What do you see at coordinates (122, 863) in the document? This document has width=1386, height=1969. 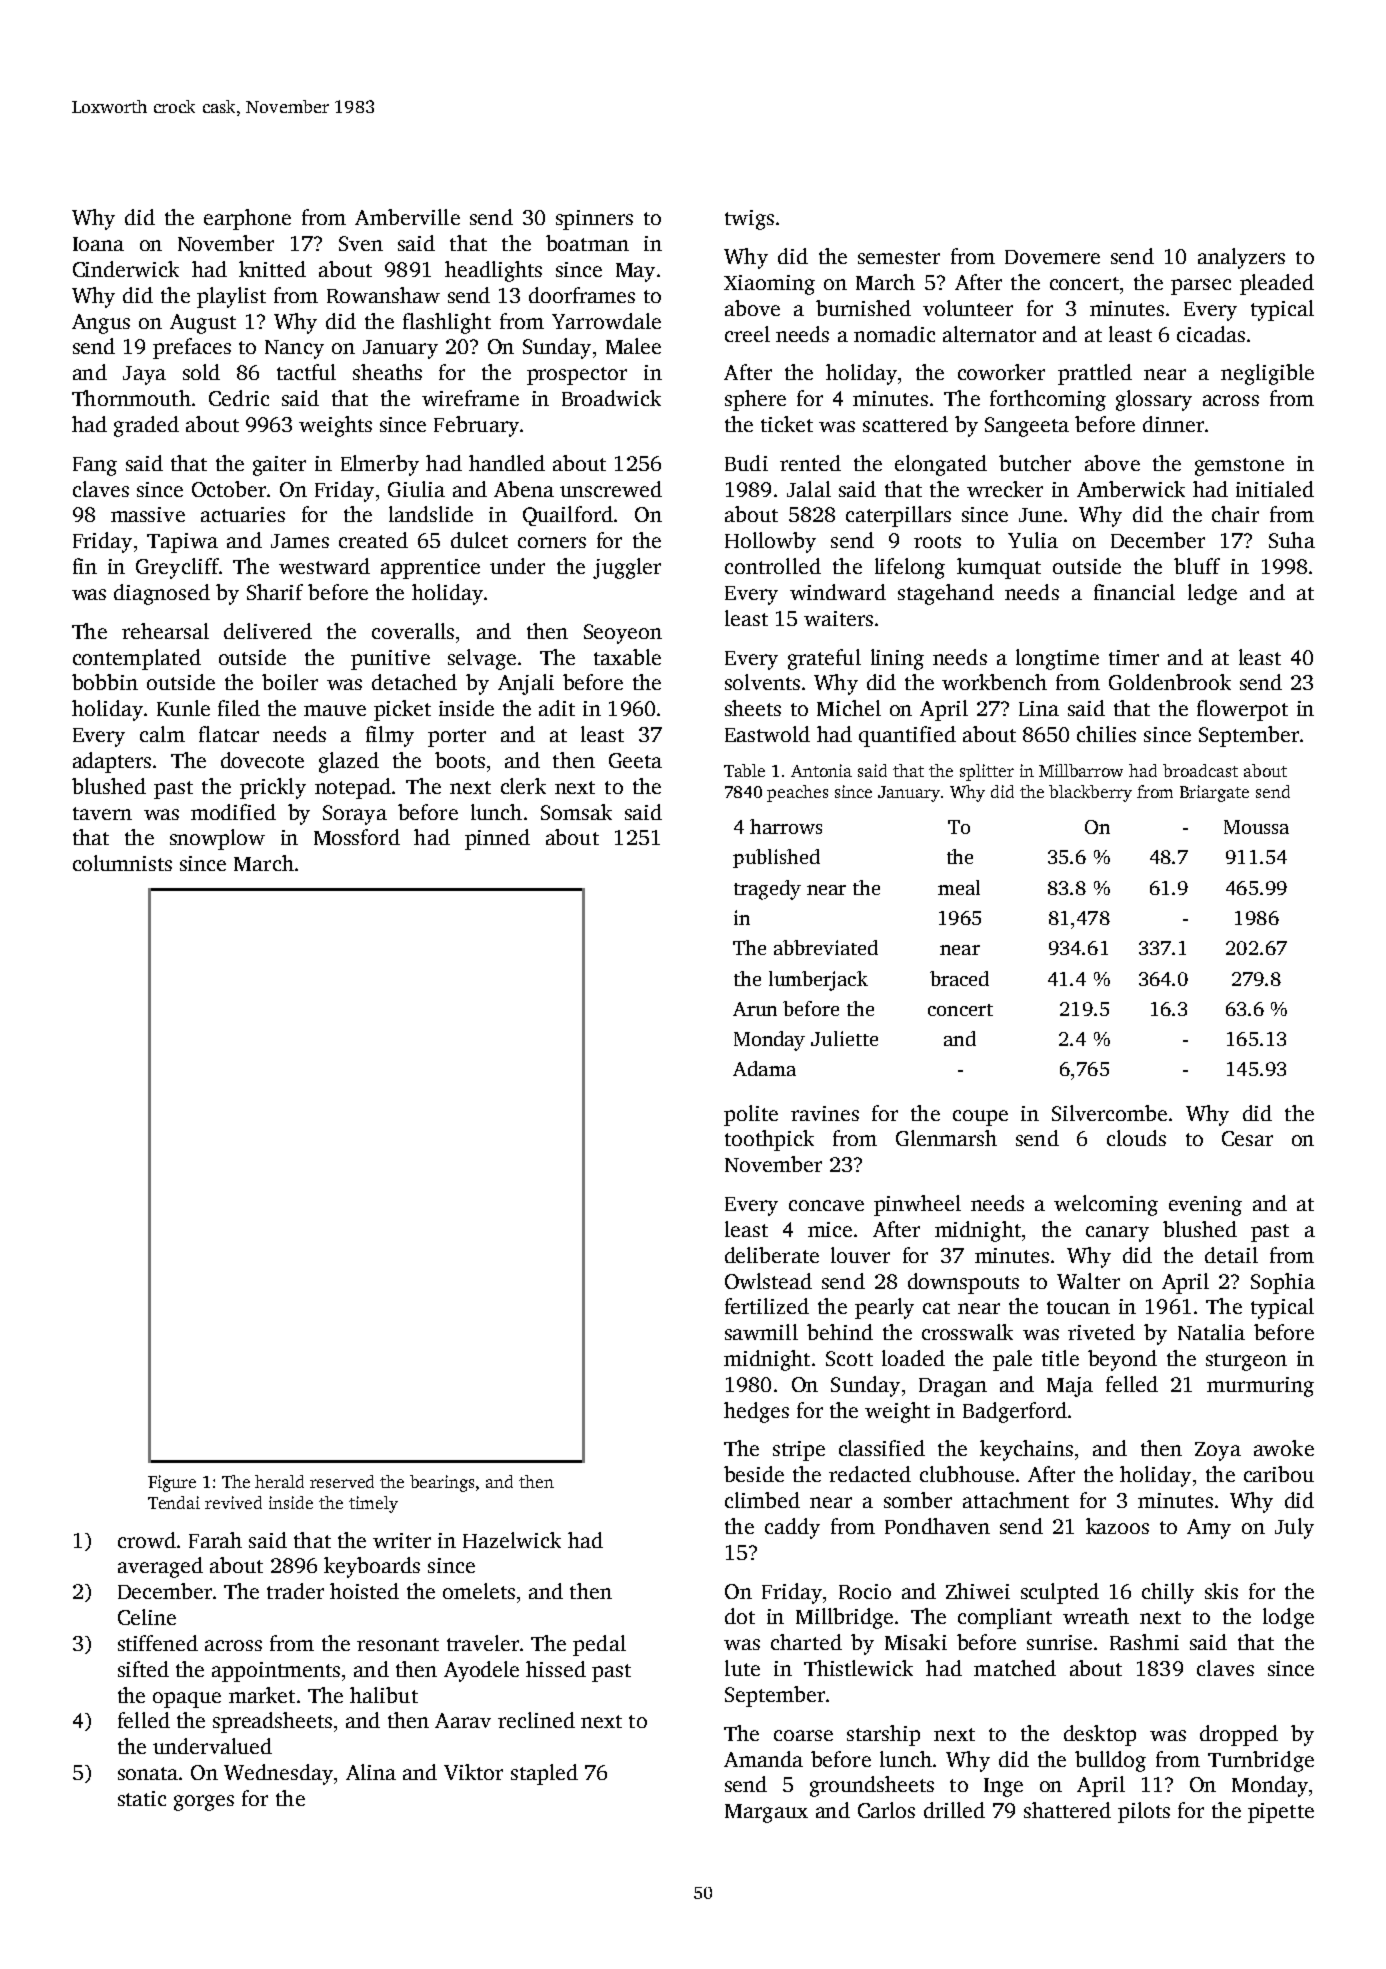 I see `columnists` at bounding box center [122, 863].
